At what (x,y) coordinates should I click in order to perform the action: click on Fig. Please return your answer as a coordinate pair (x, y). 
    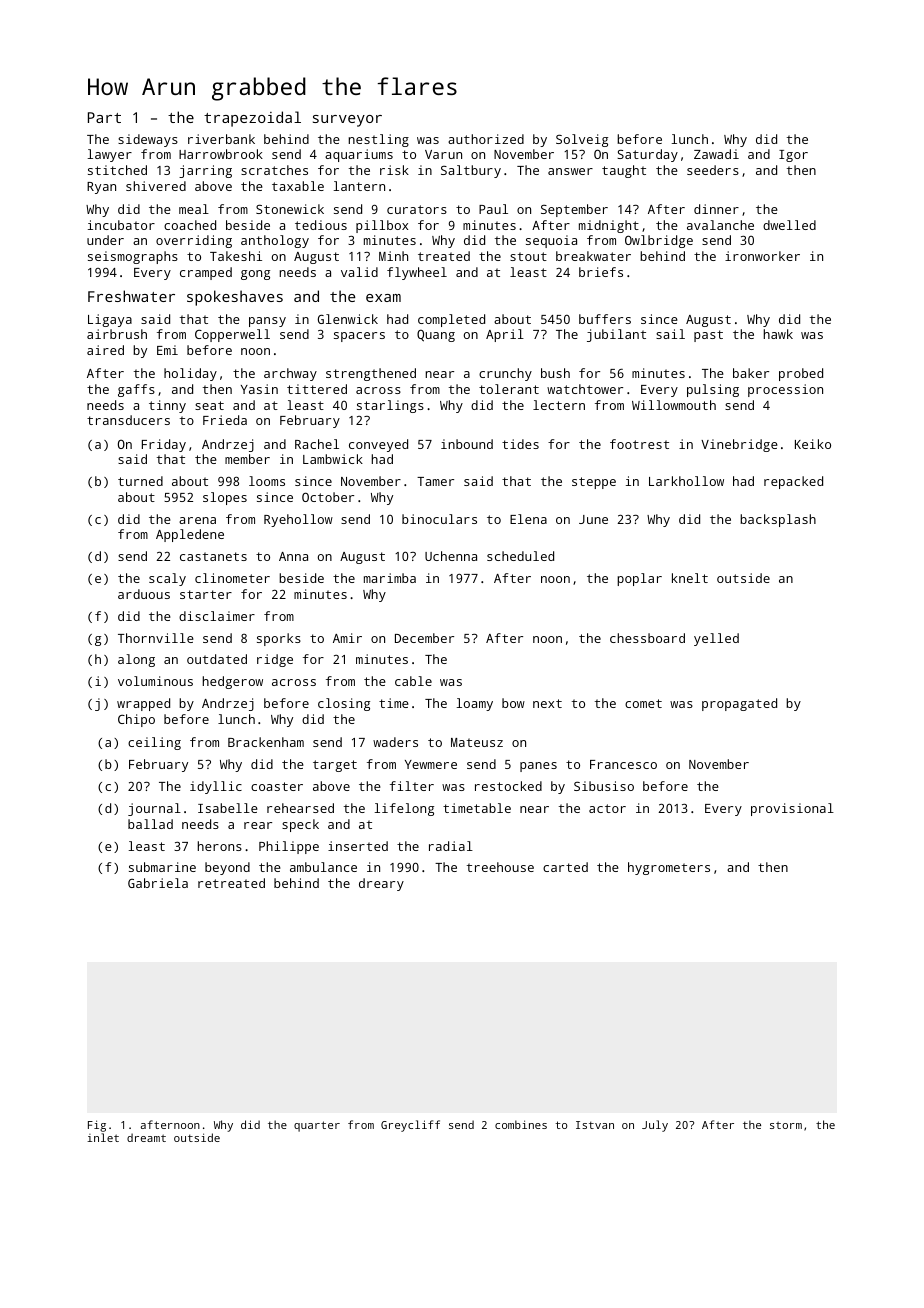
    Looking at the image, I should click on (97, 1126).
